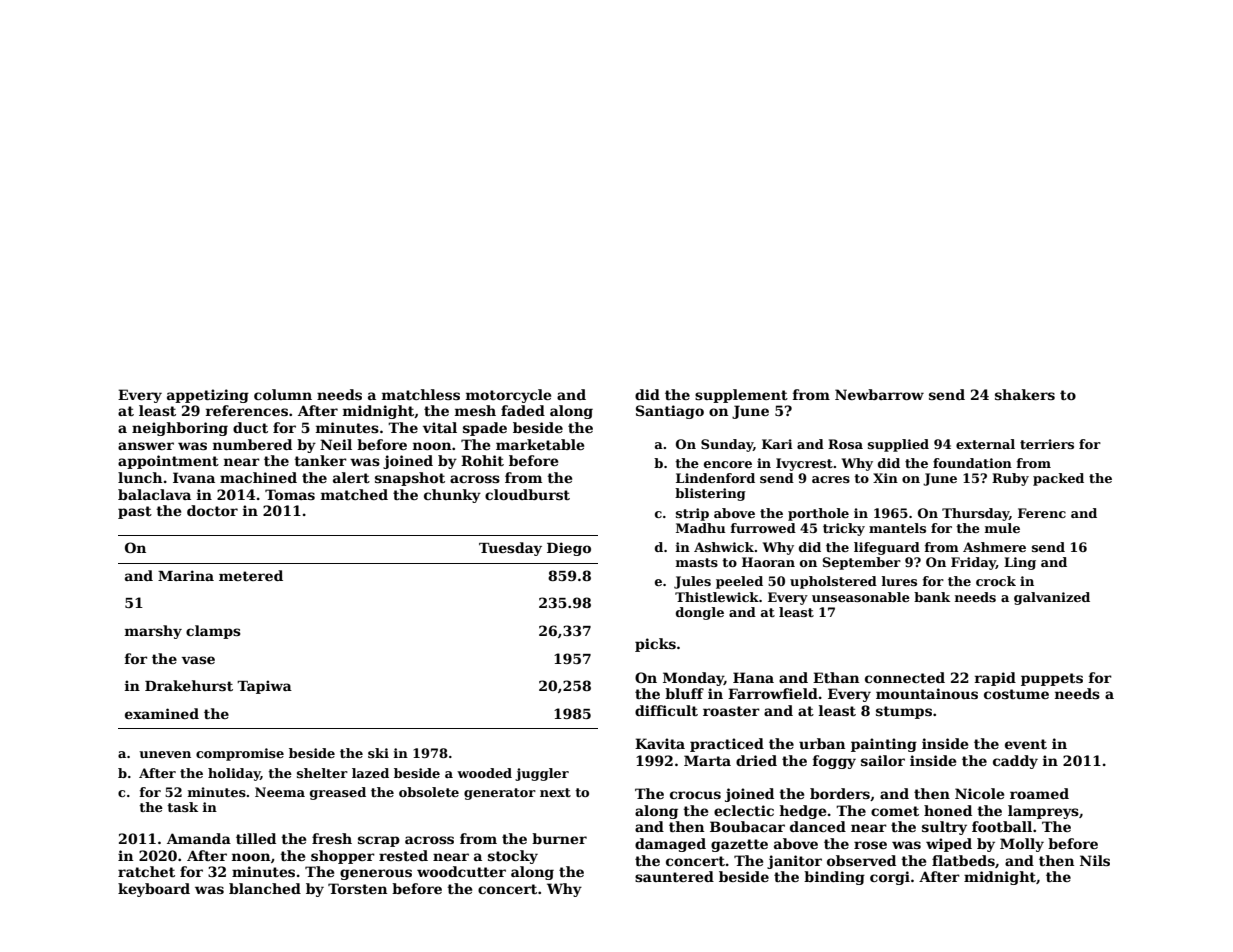 This screenshot has height=952, width=1233. Describe the element at coordinates (265, 888) in the screenshot. I see `blanched` at that location.
